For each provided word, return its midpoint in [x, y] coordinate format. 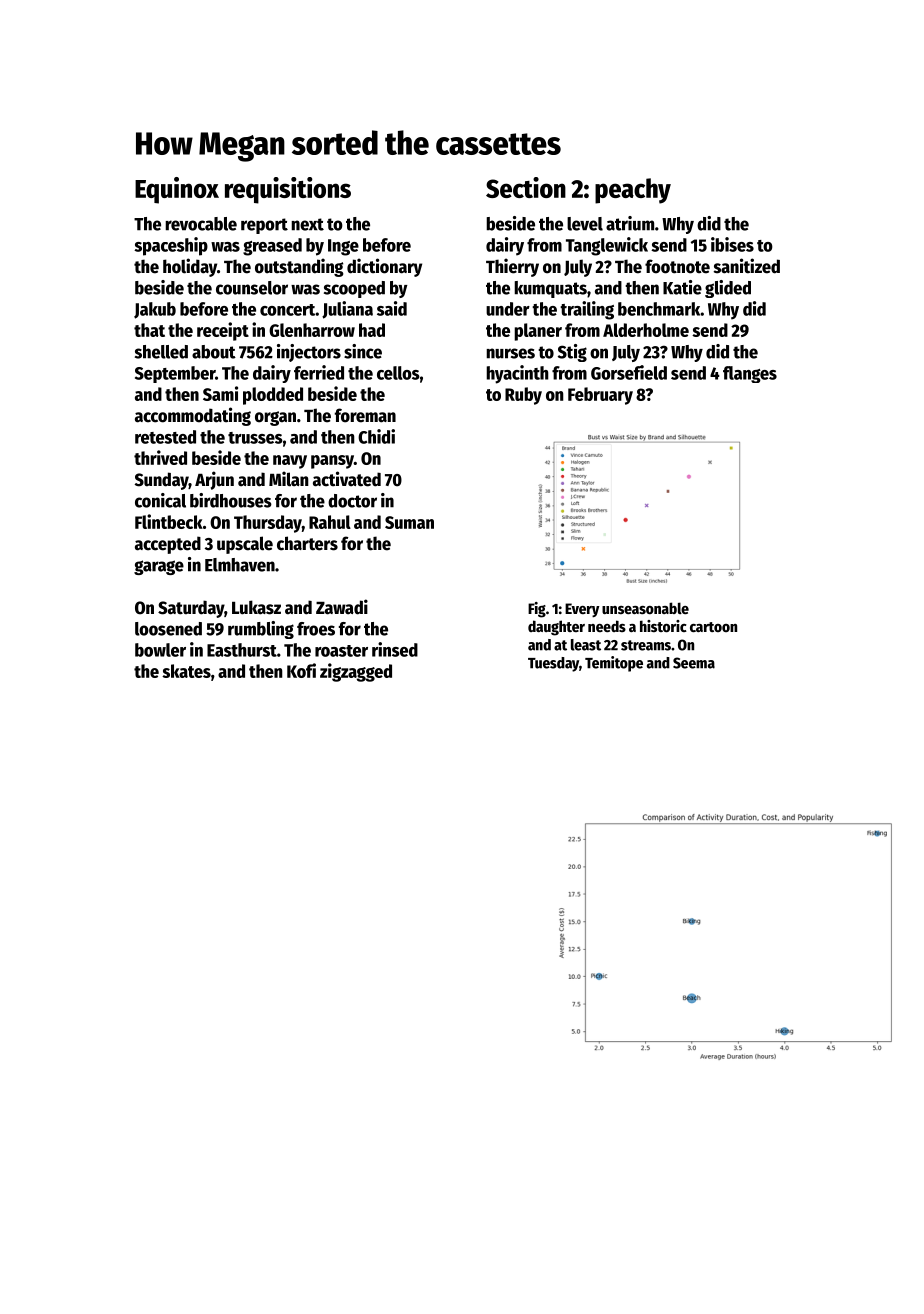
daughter [556, 628]
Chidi [376, 436]
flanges [750, 374]
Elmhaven [240, 565]
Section [526, 187]
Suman [409, 522]
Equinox [177, 190]
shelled [161, 352]
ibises [732, 244]
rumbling [261, 630]
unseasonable [645, 608]
